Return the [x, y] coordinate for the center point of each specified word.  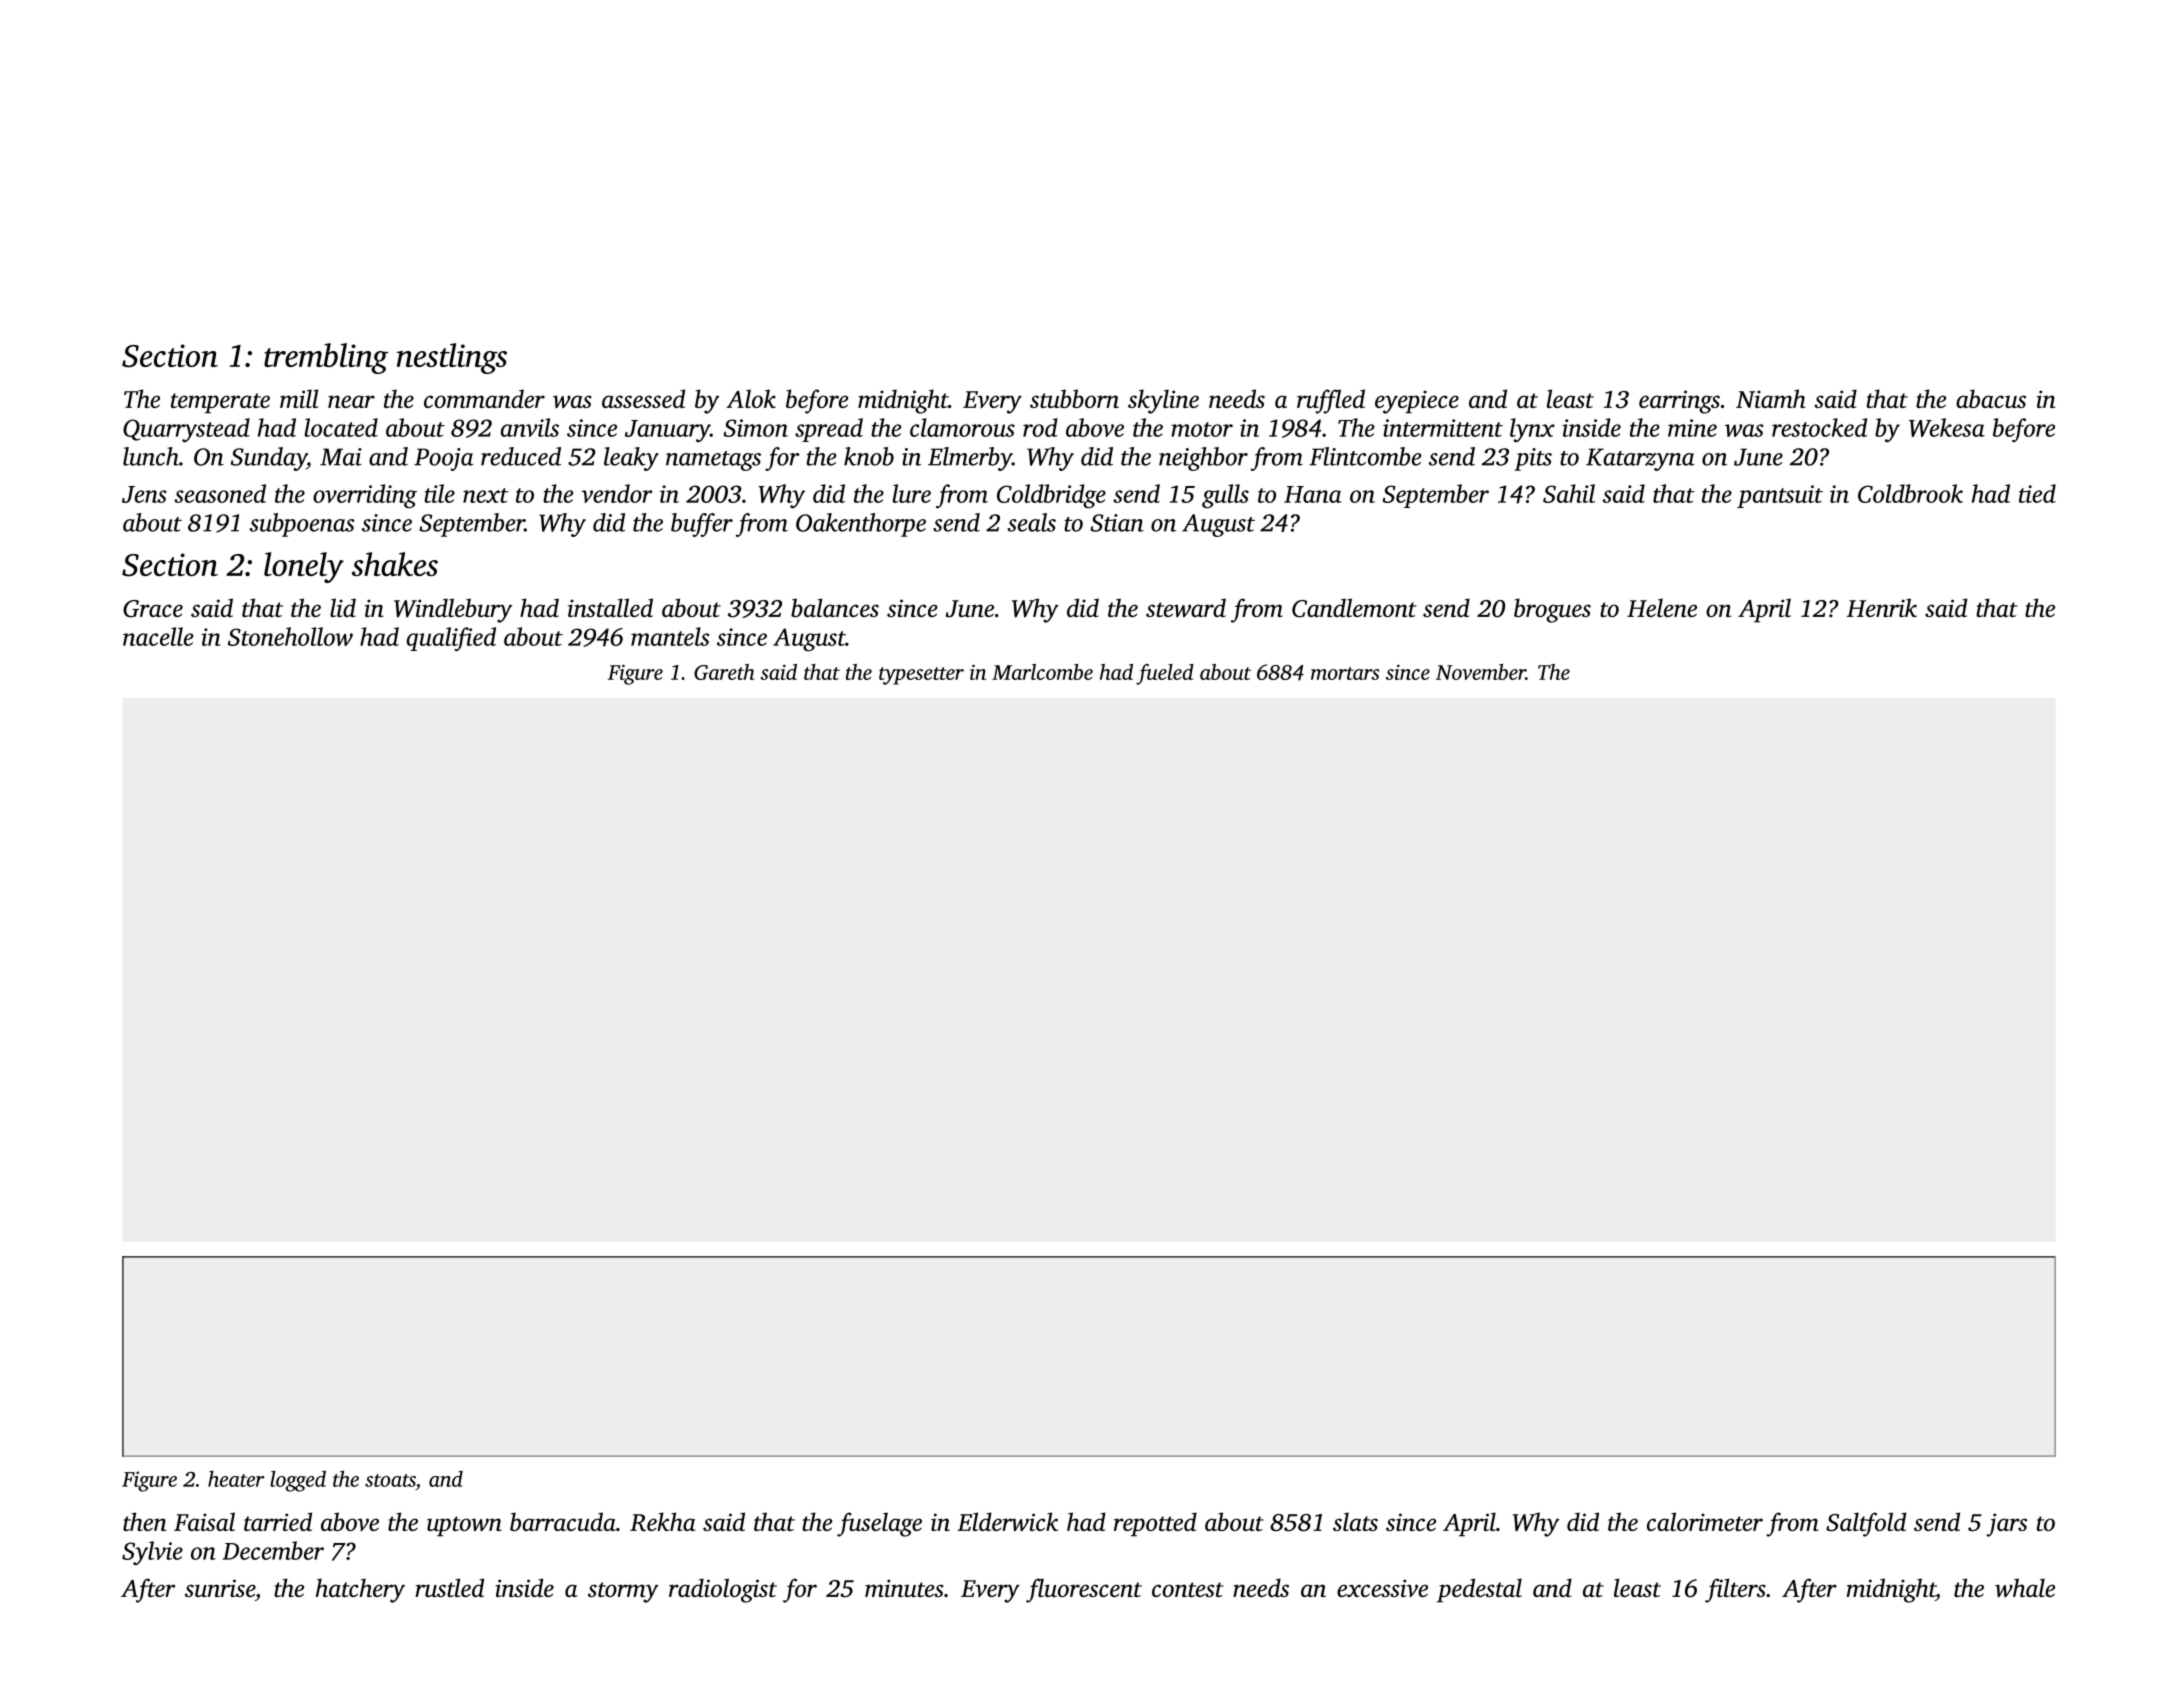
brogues [1552, 610]
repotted [1155, 1524]
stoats [390, 1480]
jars [2006, 1525]
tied [2037, 493]
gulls [1225, 496]
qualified [451, 639]
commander [484, 398]
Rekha [663, 1521]
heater [236, 1479]
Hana [1313, 494]
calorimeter [1705, 1521]
